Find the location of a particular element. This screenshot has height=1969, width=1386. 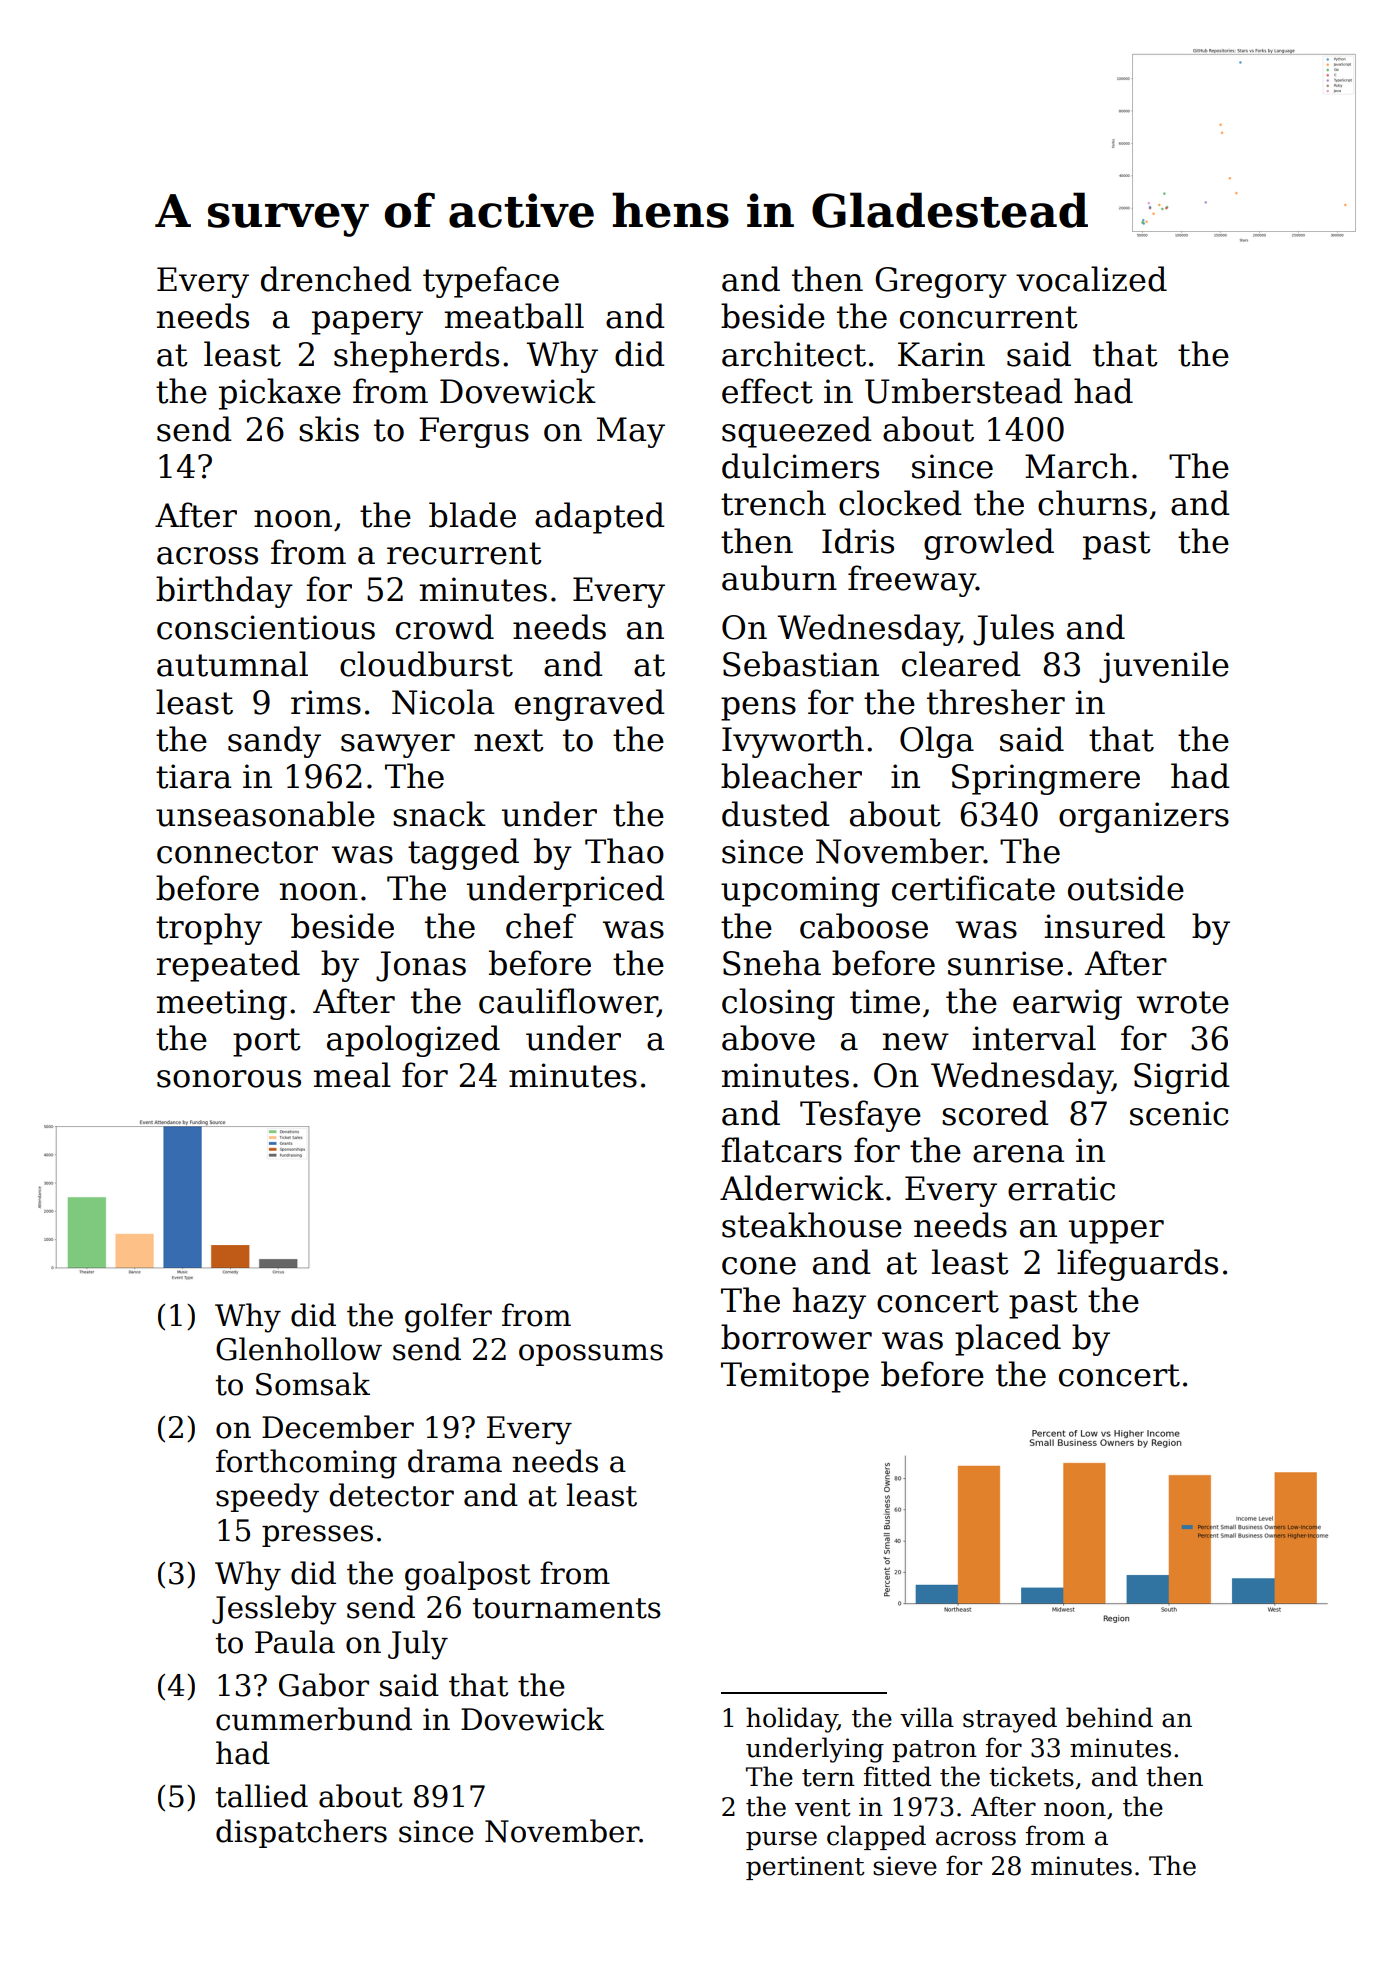

vocalized is located at coordinates (1091, 279).
